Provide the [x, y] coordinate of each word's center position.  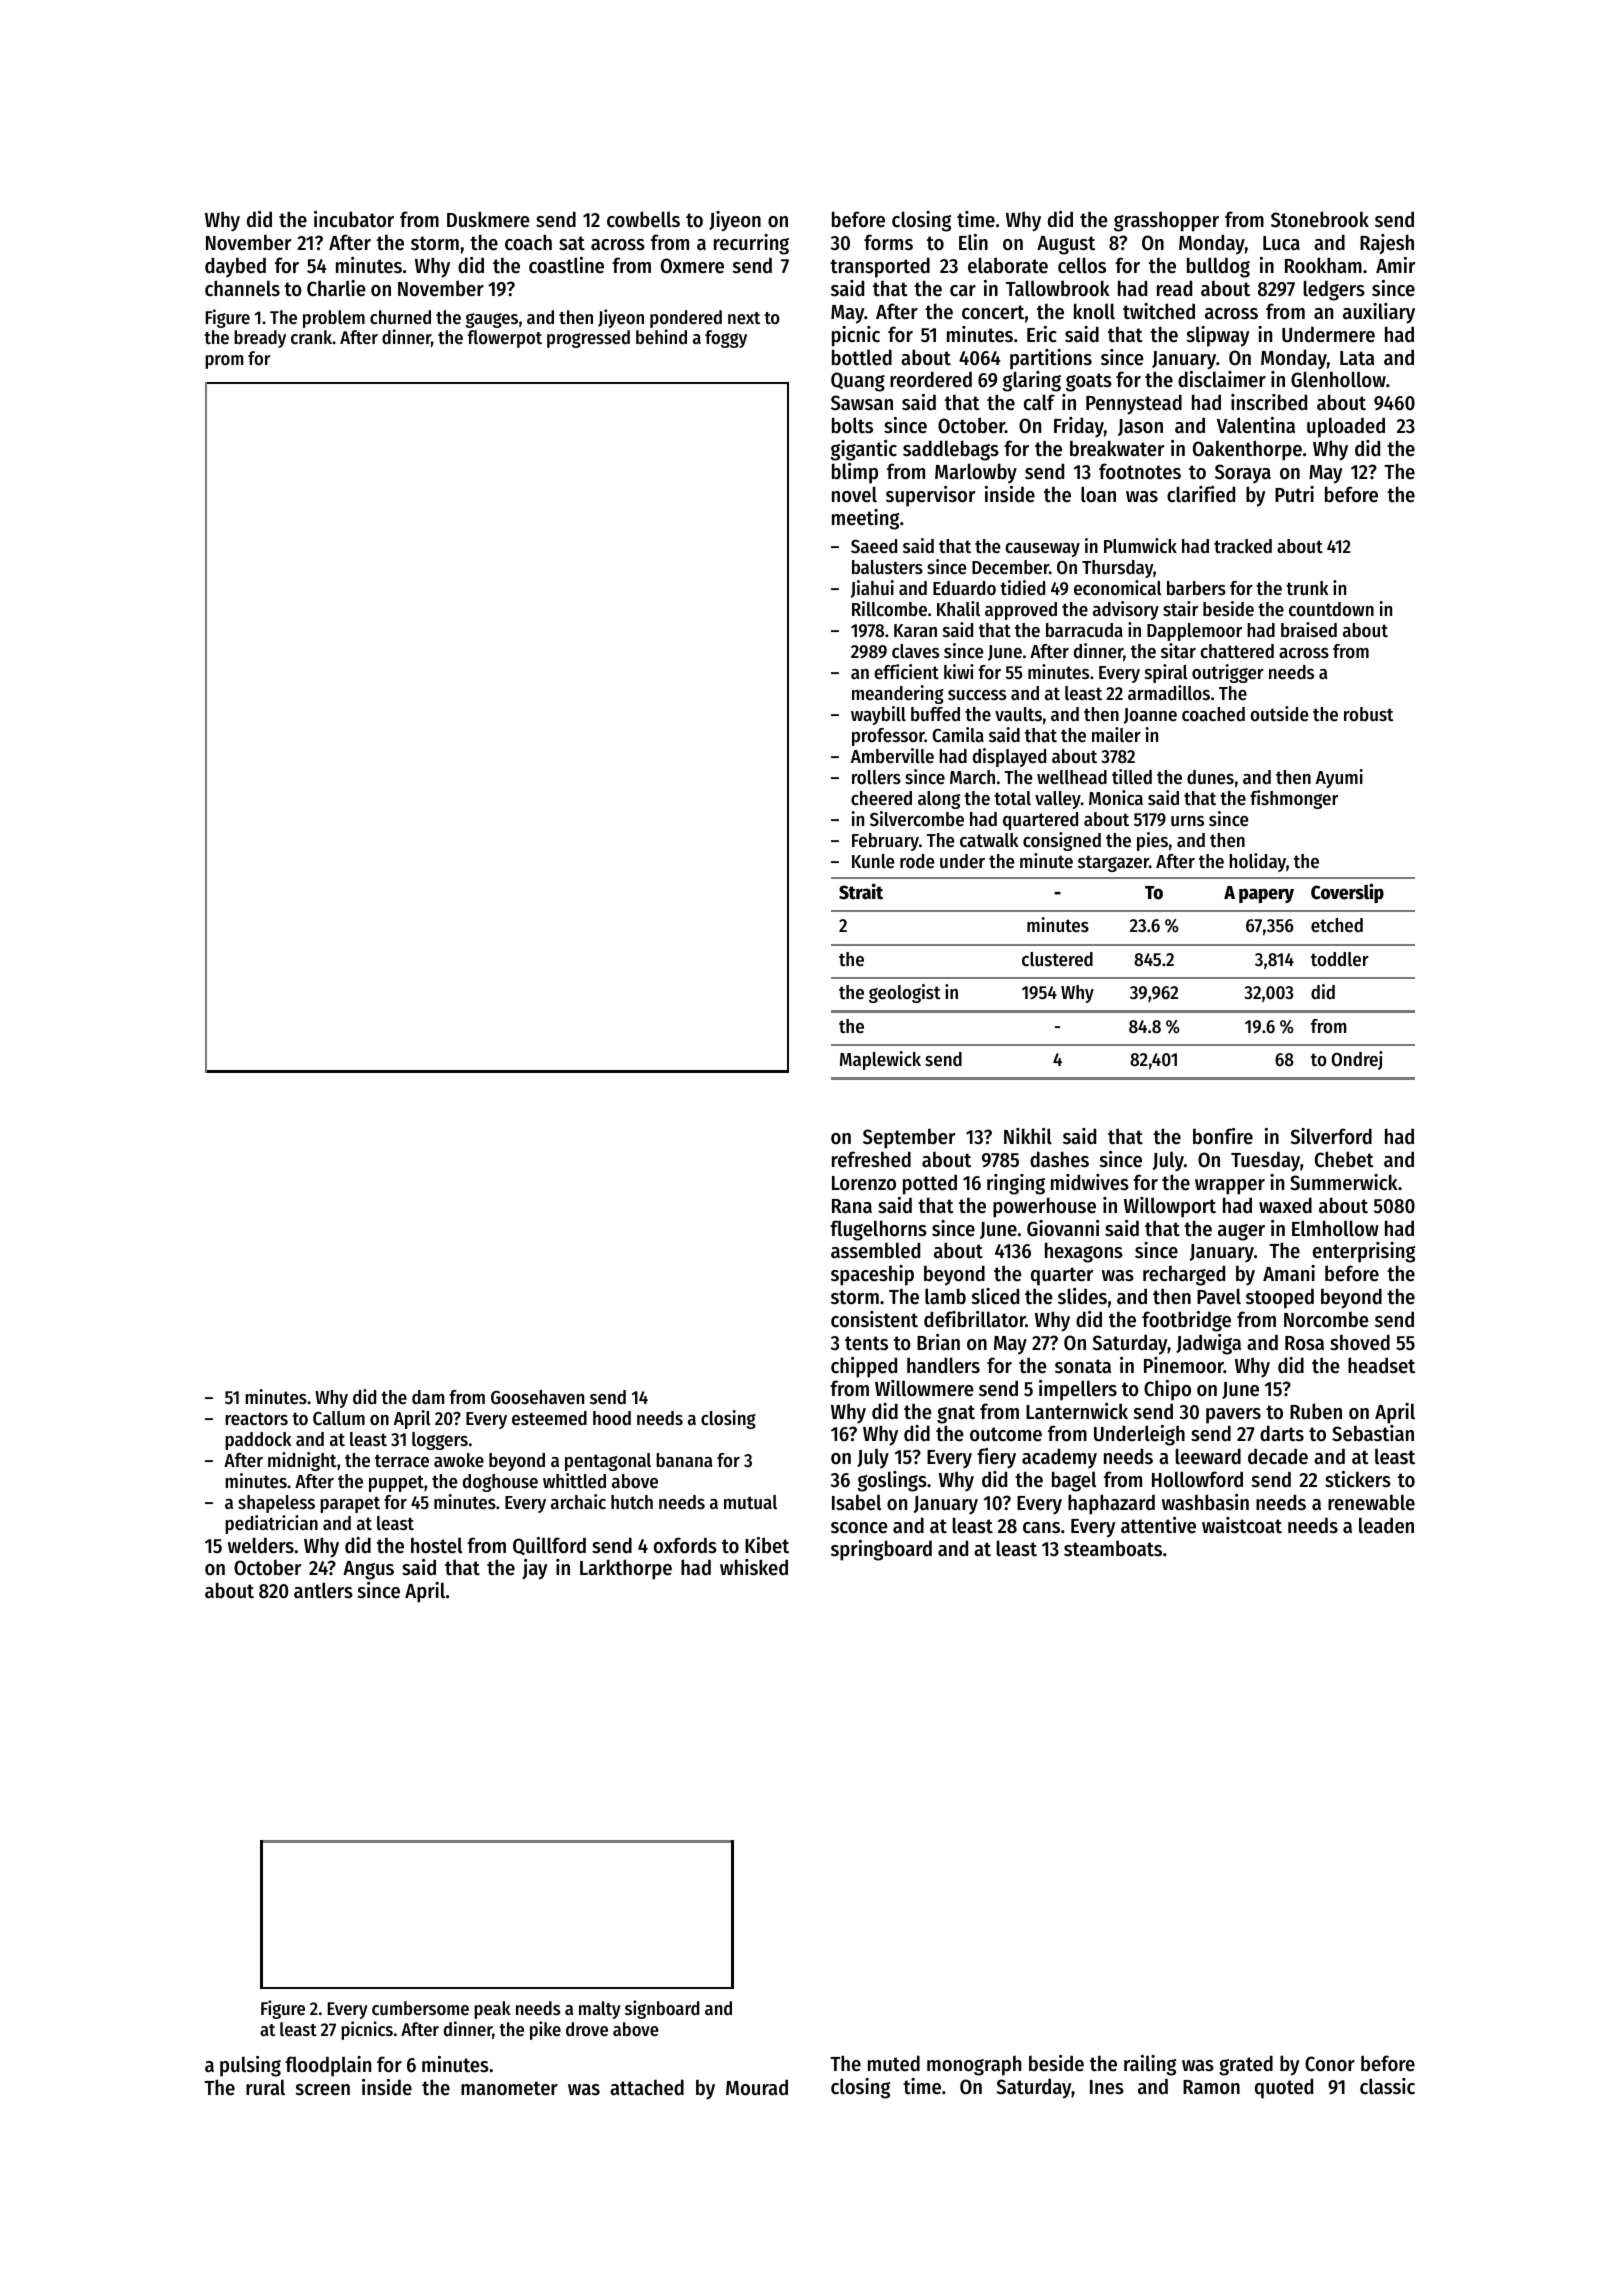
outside [1279, 714]
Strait [861, 891]
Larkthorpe [626, 1569]
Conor [1330, 2064]
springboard [881, 1550]
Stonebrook [1320, 219]
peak [492, 2010]
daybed [235, 267]
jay [535, 1569]
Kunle [873, 861]
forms [888, 242]
